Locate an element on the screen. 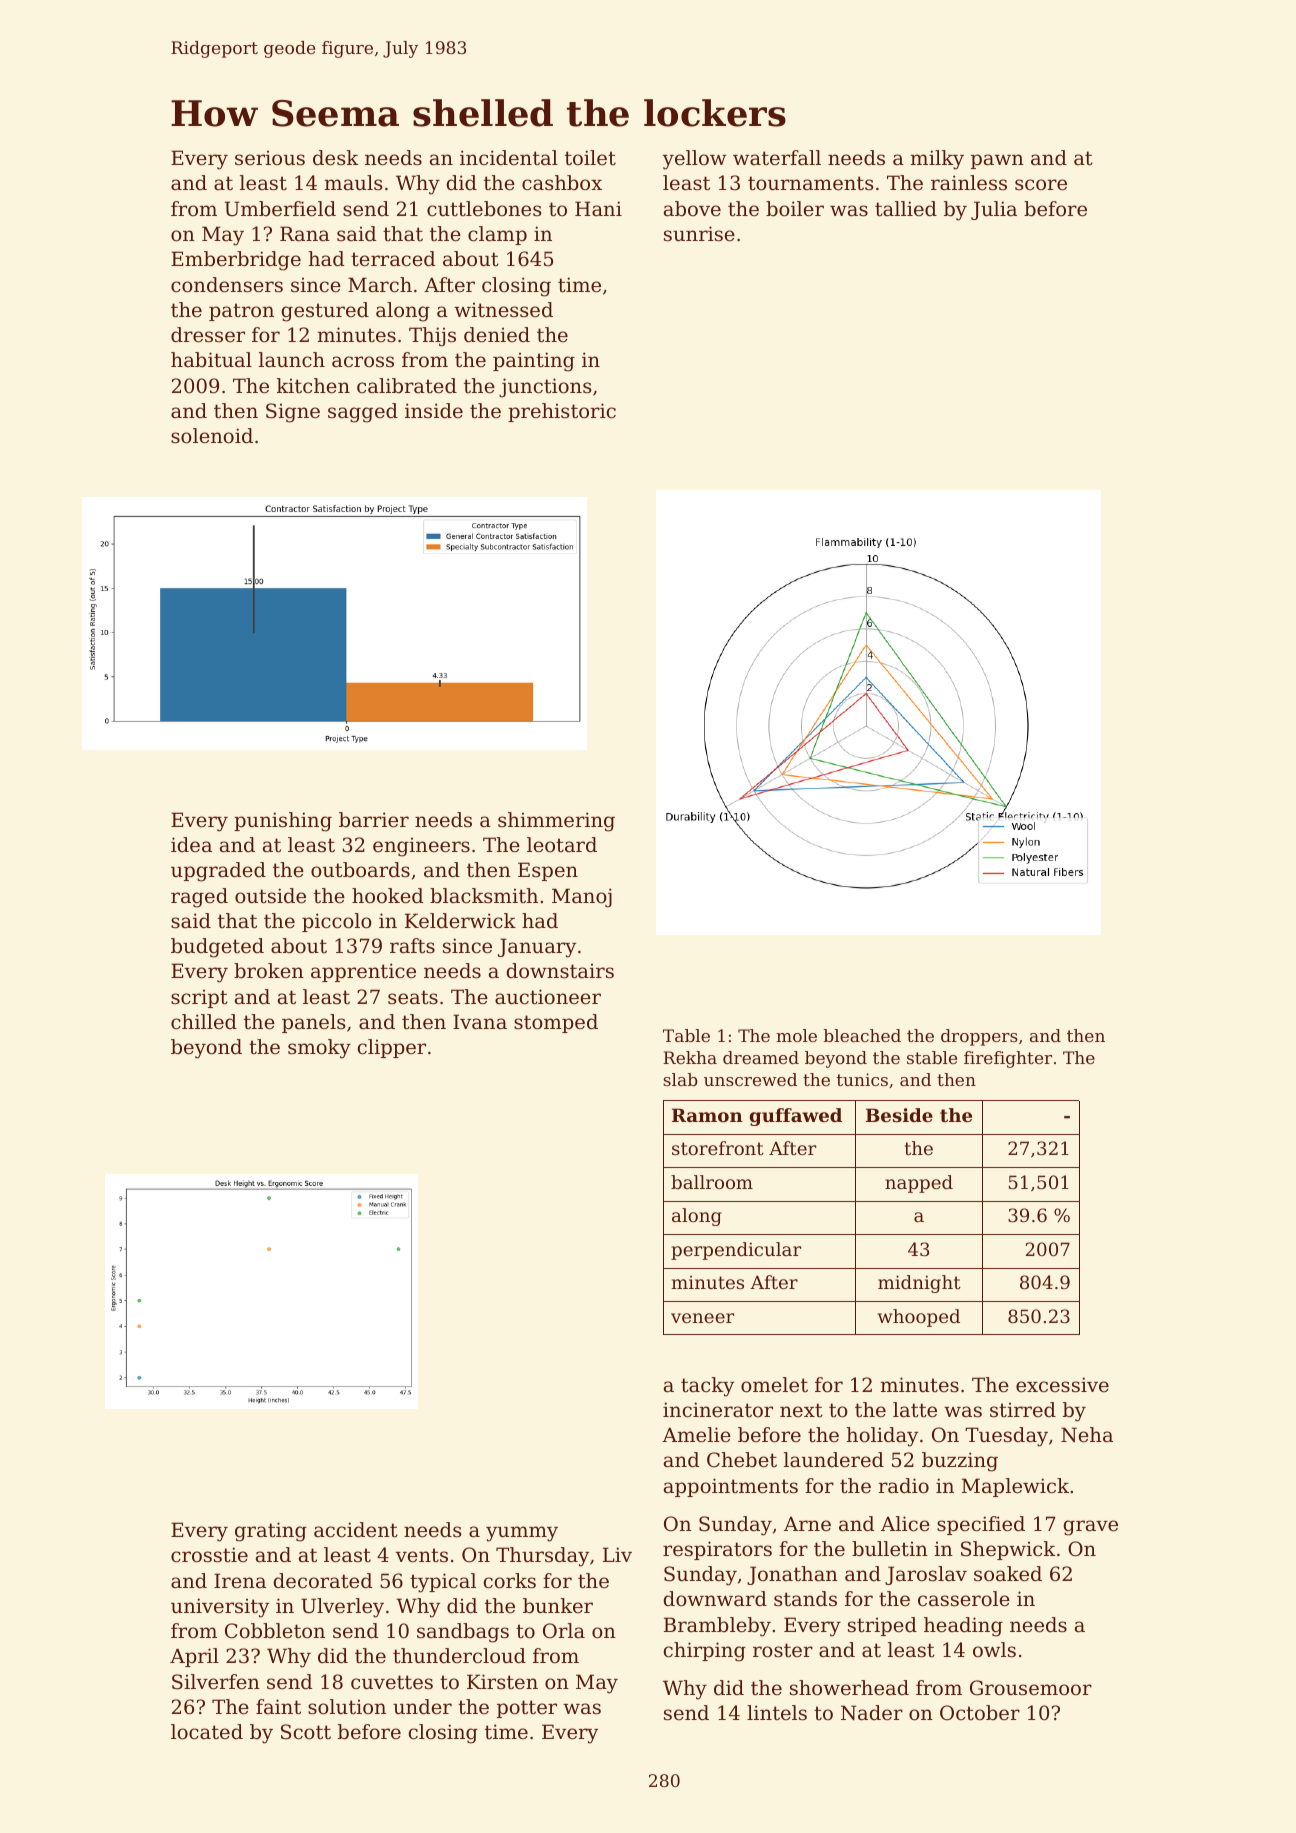 Image resolution: width=1296 pixels, height=1833 pixels. shimmering is located at coordinates (556, 822).
